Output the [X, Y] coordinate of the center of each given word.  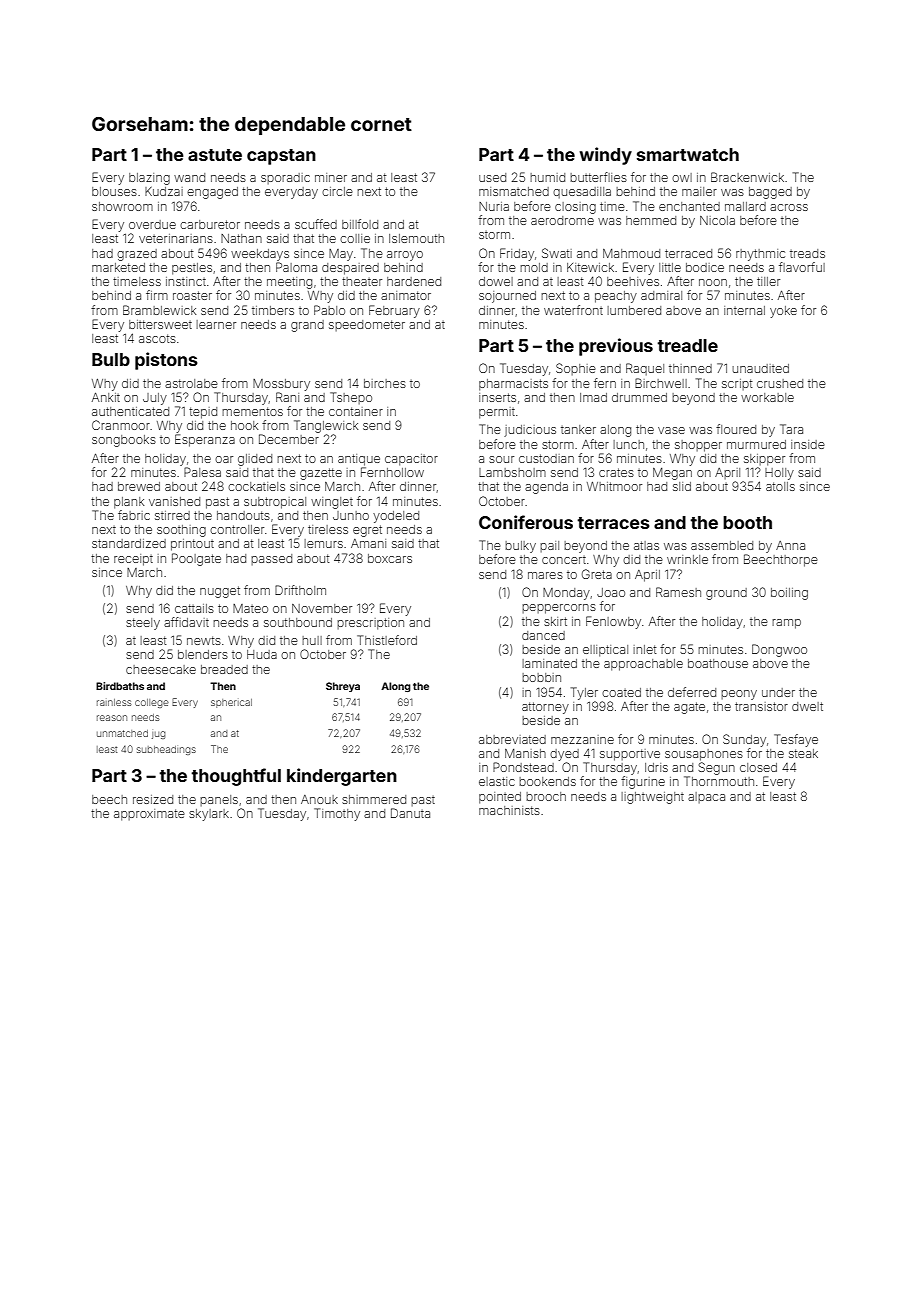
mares [545, 575]
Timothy [337, 814]
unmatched [122, 733]
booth [747, 522]
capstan [281, 157]
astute [215, 155]
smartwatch [688, 154]
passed [271, 559]
